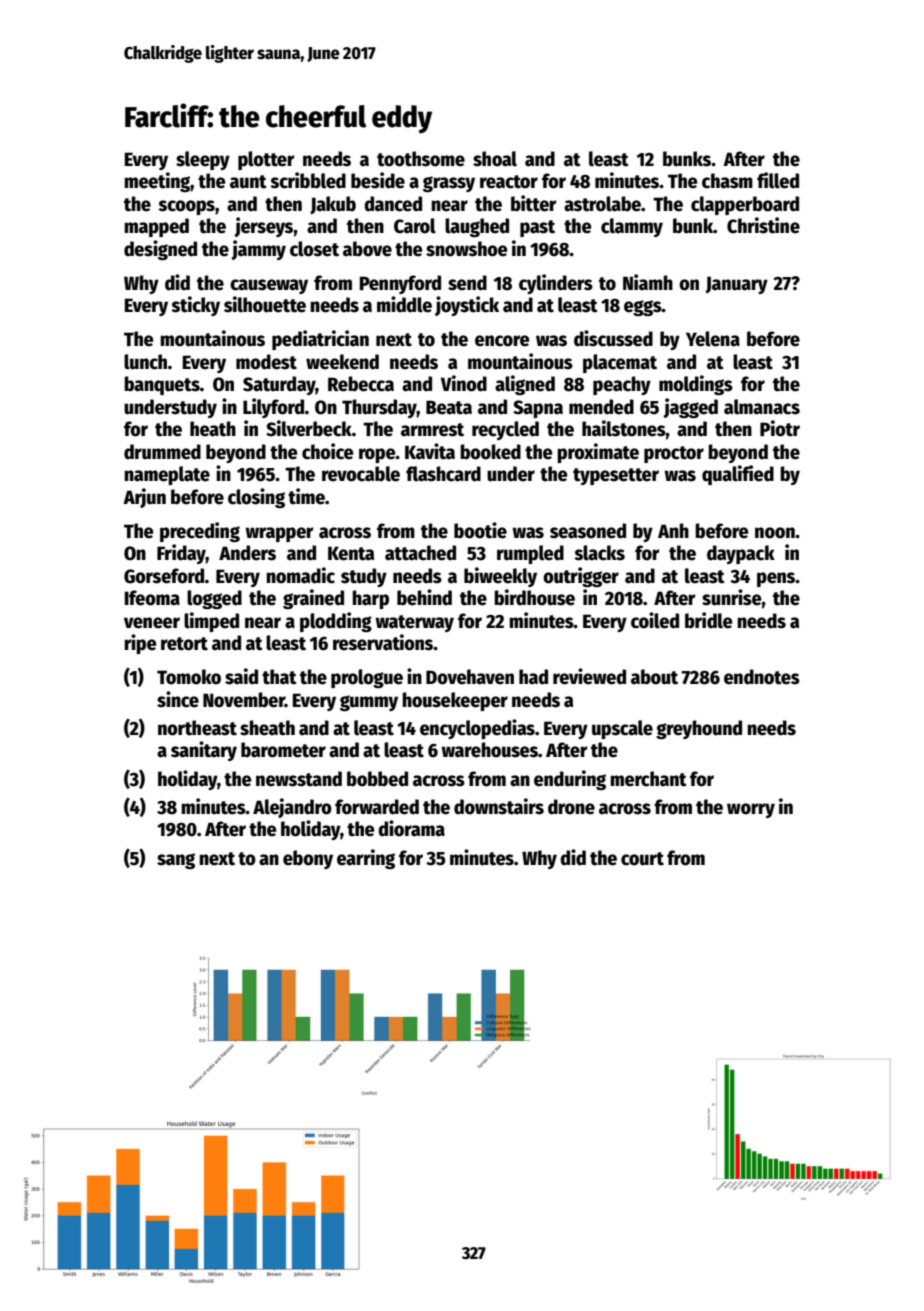 The height and width of the image is (1311, 924). What do you see at coordinates (197, 728) in the image?
I see `northeast` at bounding box center [197, 728].
